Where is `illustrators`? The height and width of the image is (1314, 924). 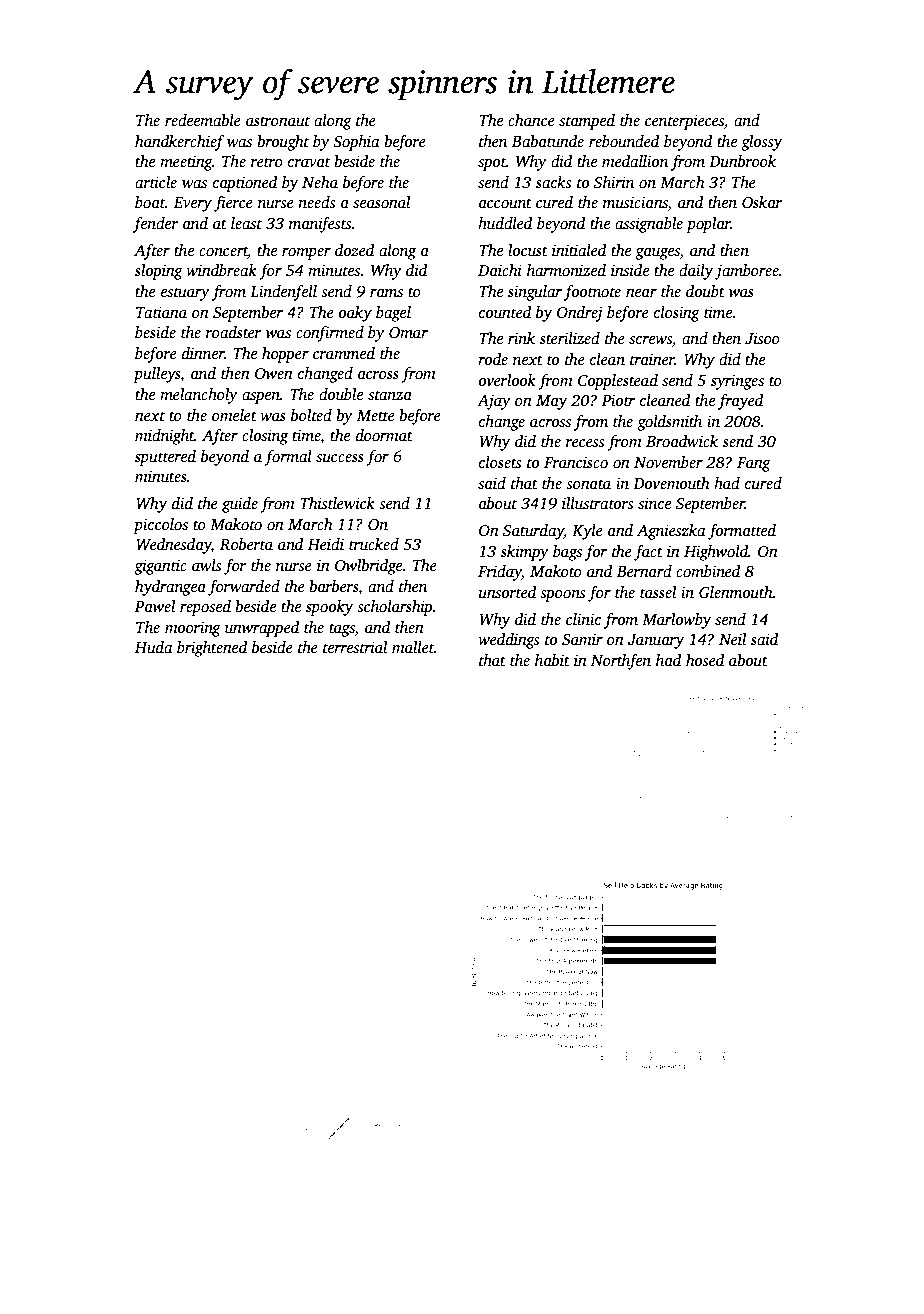
illustrators is located at coordinates (597, 503).
